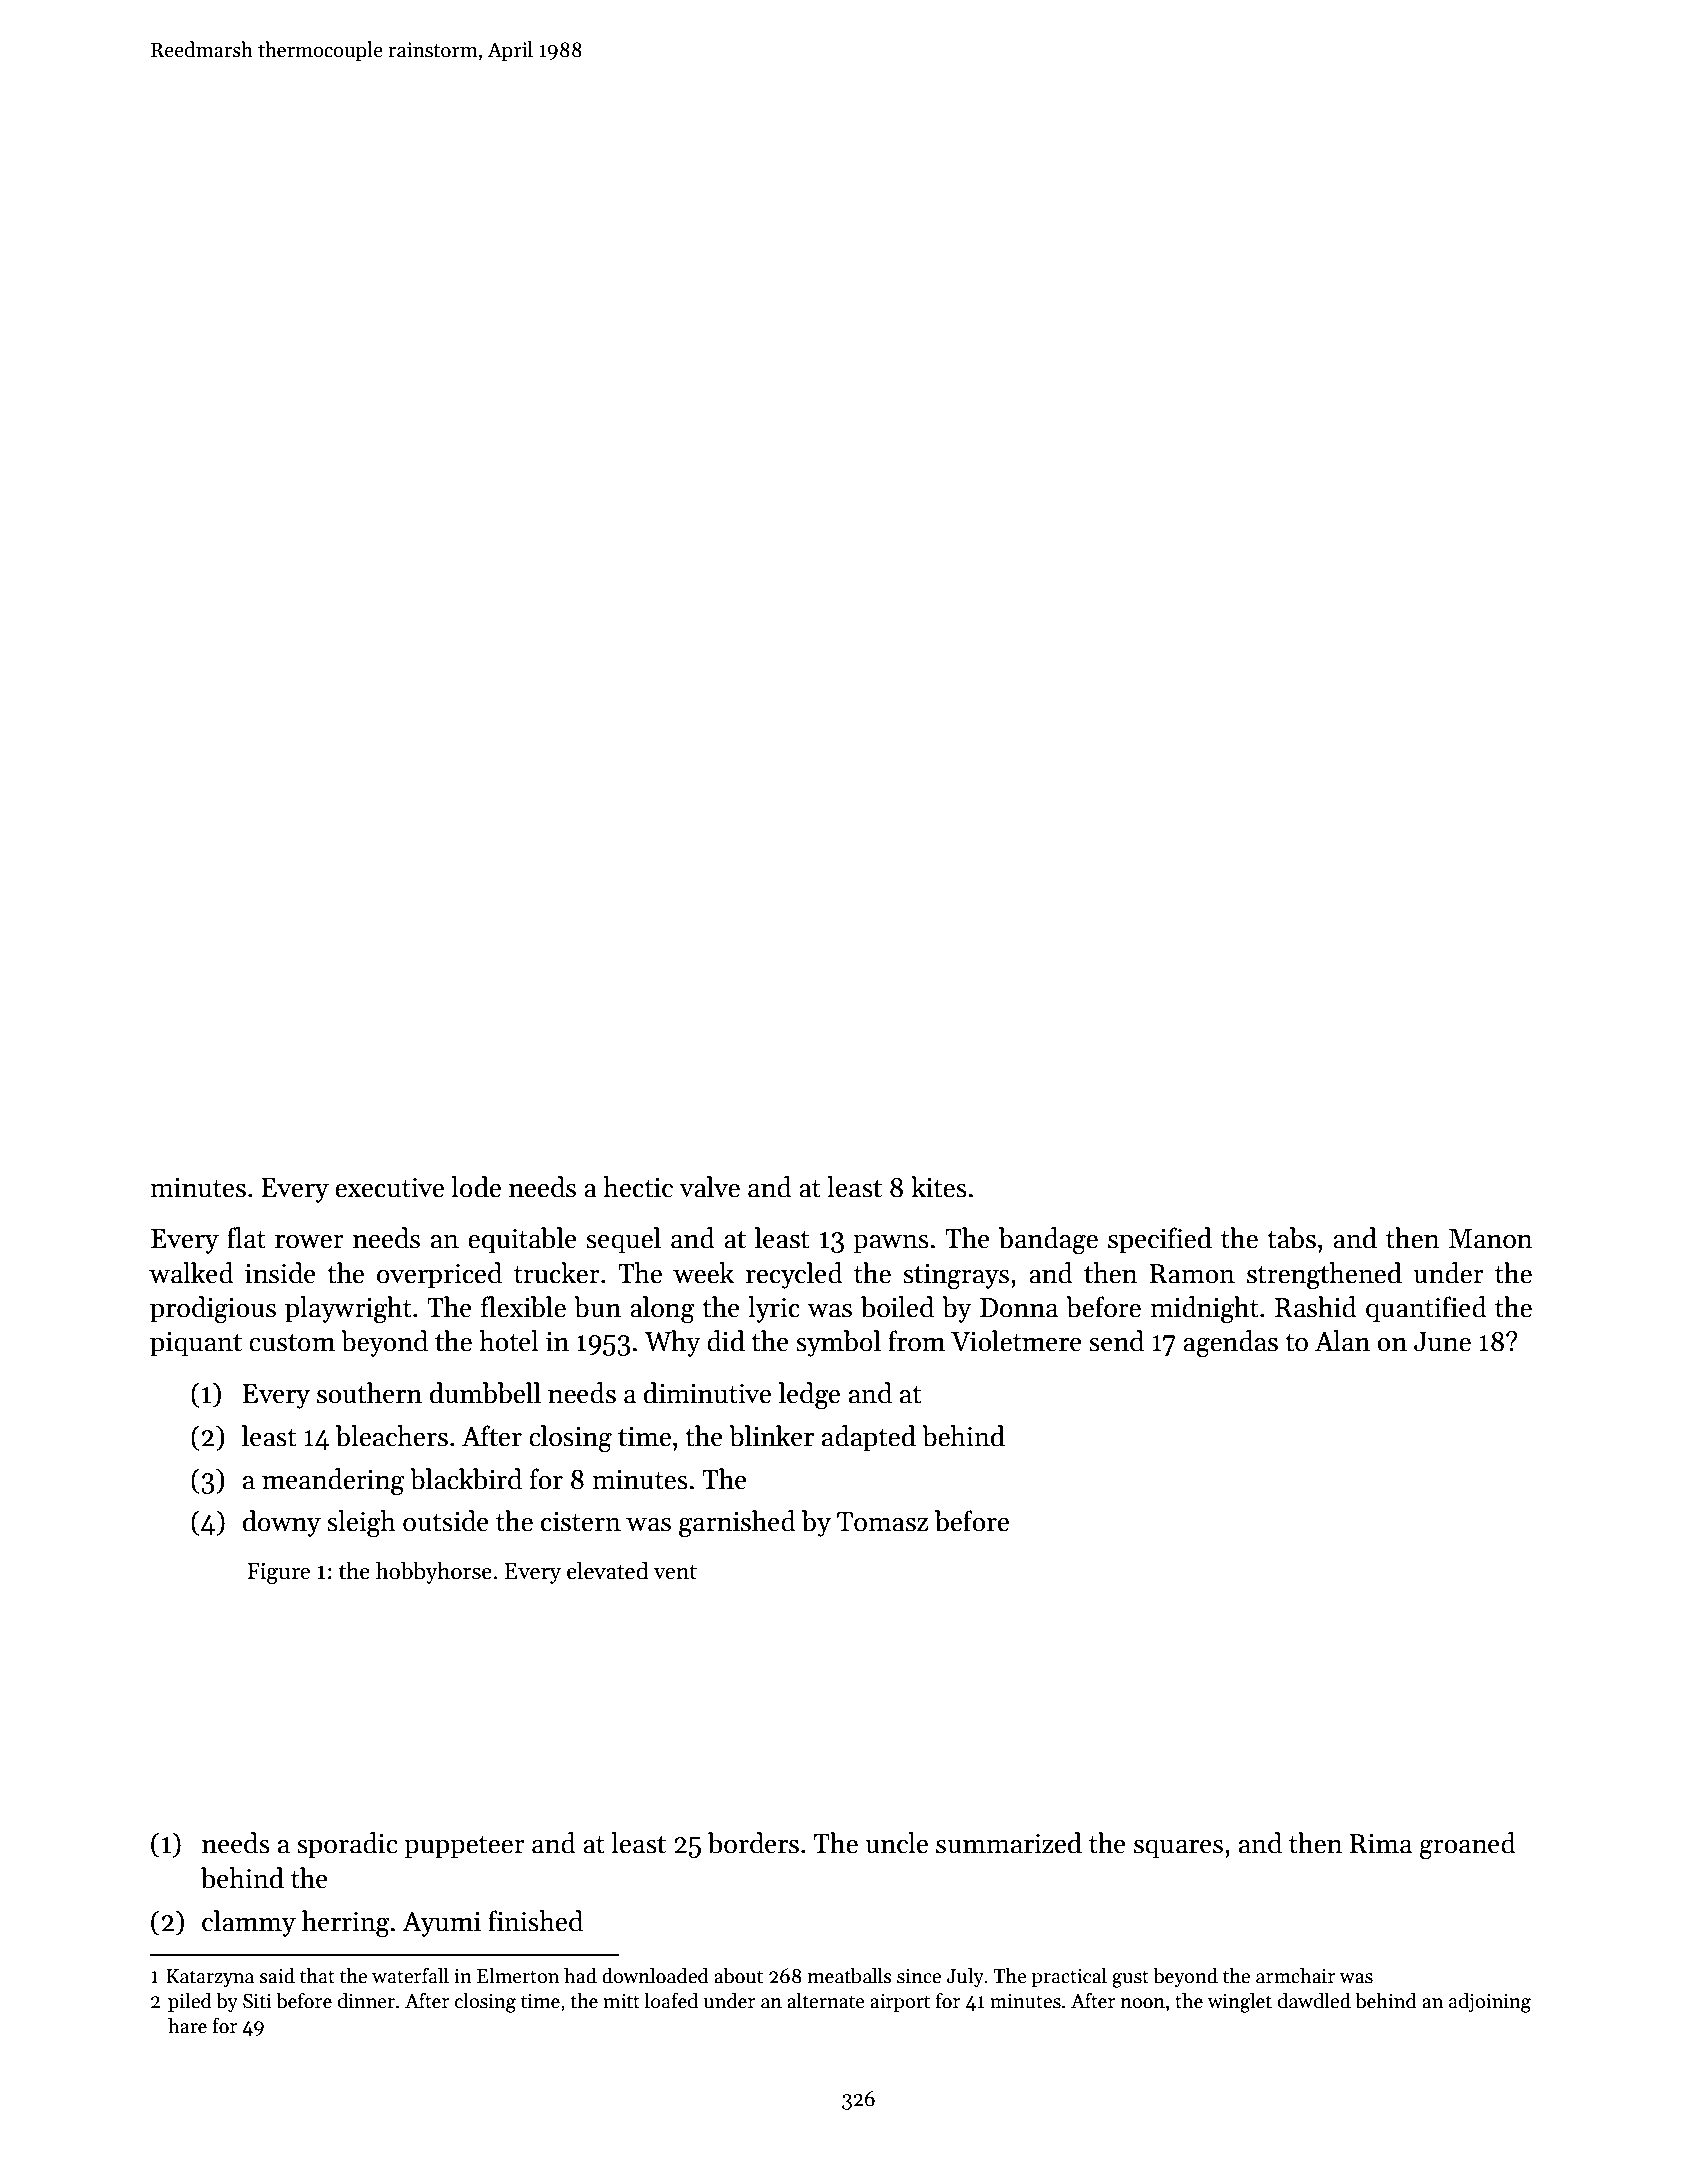 This image has height=2178, width=1683. What do you see at coordinates (882, 1522) in the image?
I see `Tomasz` at bounding box center [882, 1522].
